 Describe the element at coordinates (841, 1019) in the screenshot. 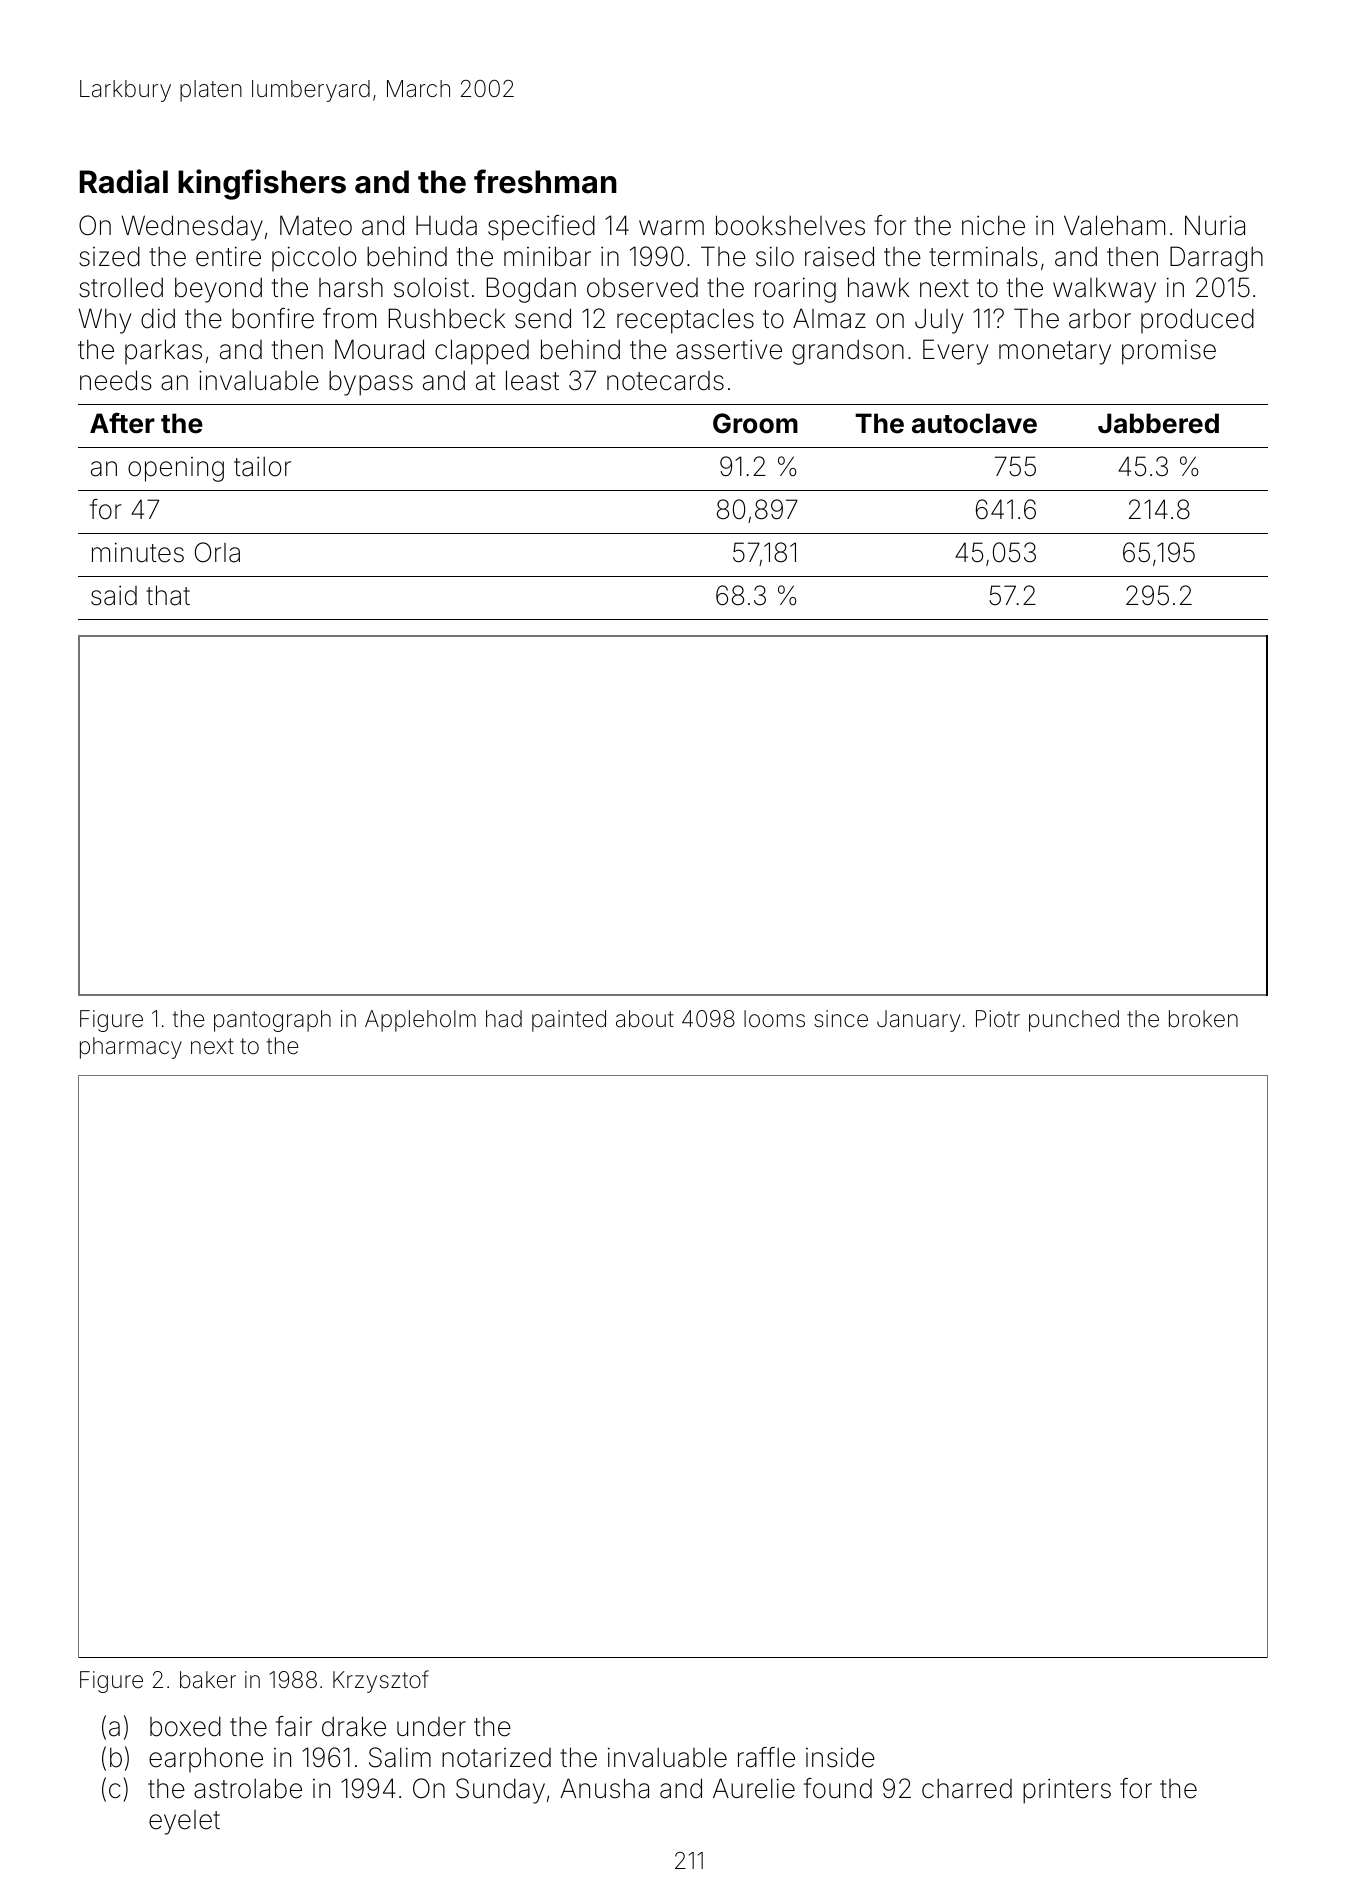

I see `since` at that location.
